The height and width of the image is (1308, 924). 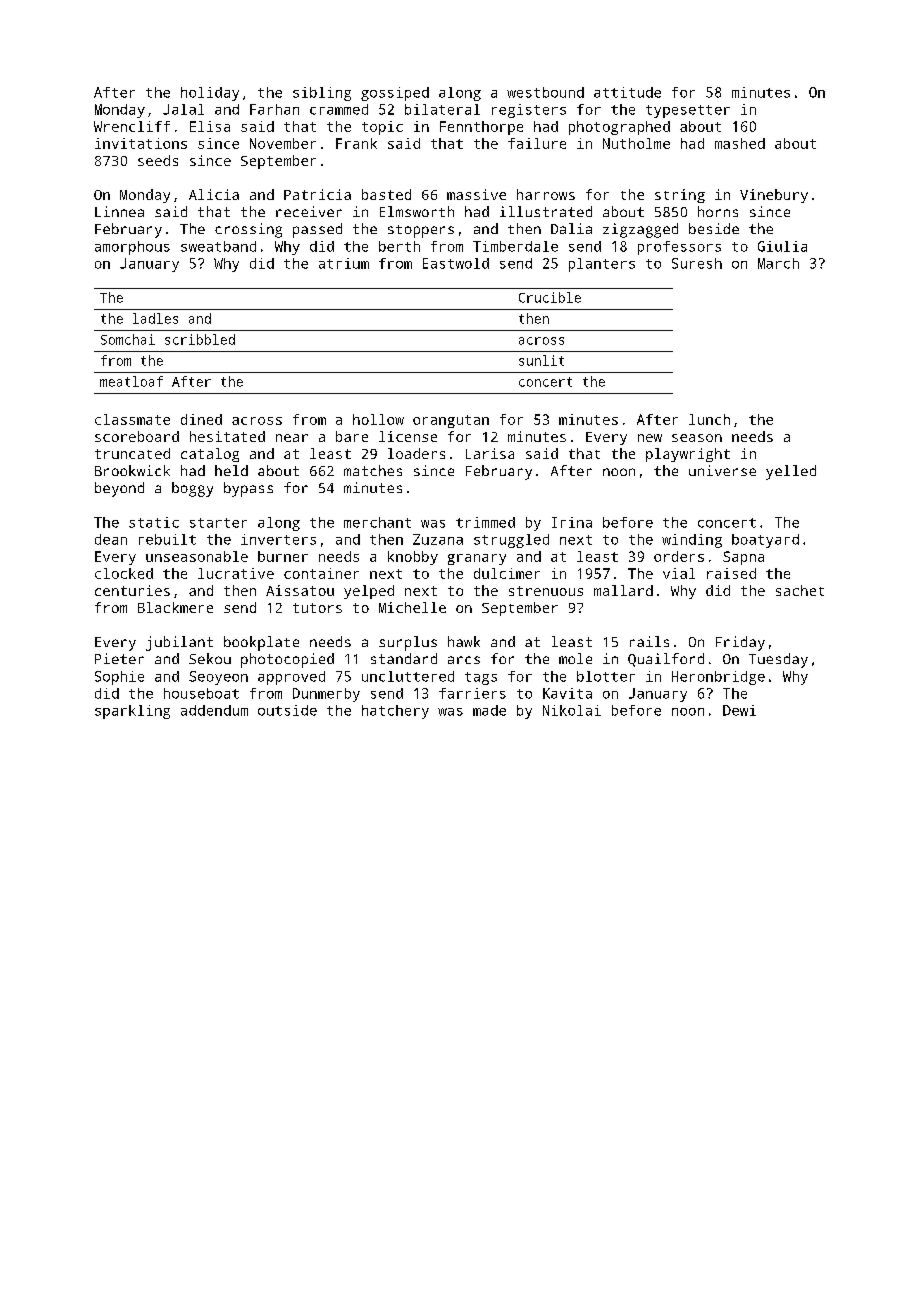 I want to click on sweatband, so click(x=218, y=246).
